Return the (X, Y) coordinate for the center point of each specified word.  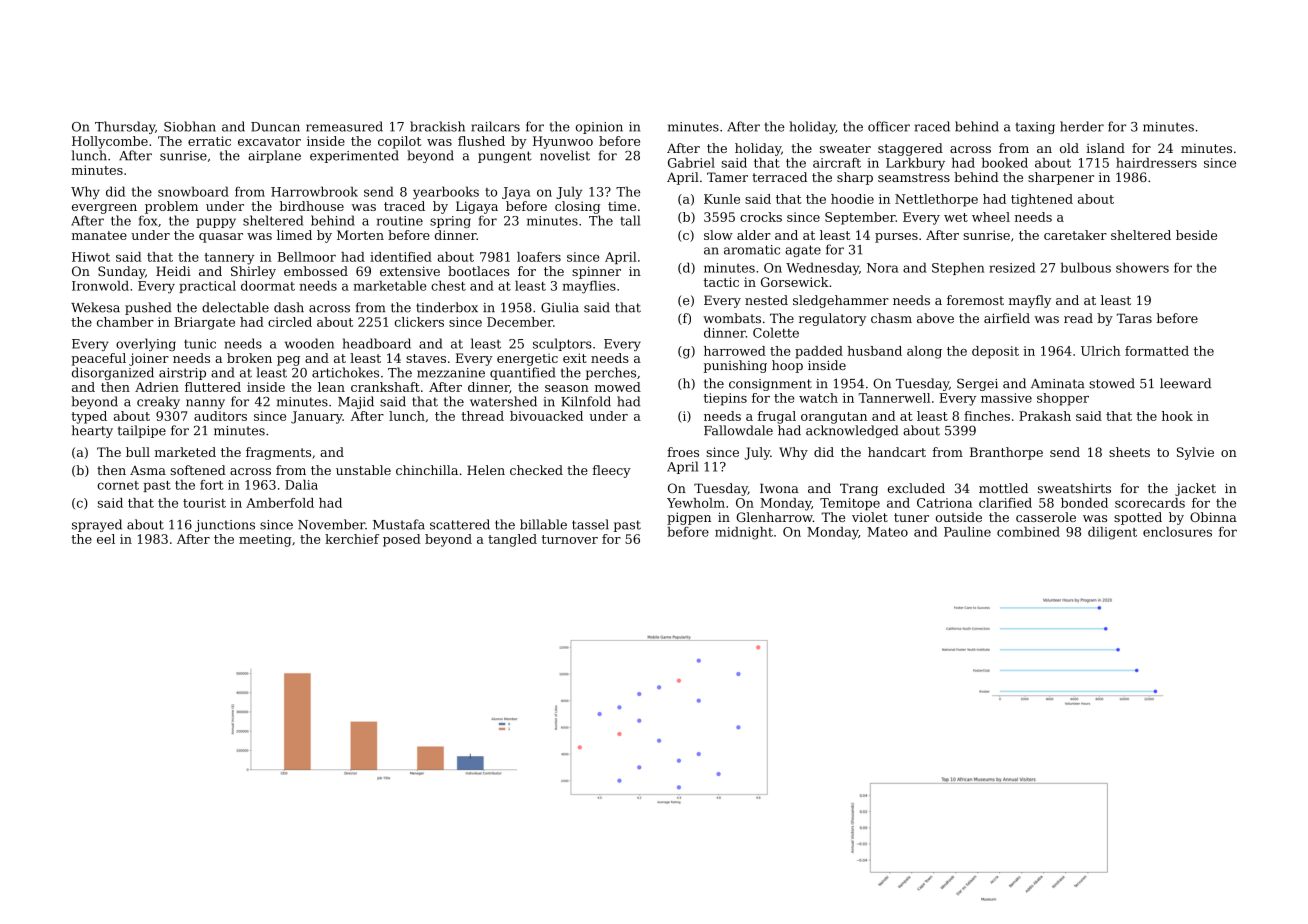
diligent (1112, 533)
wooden (309, 343)
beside (1196, 235)
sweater (845, 148)
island (1105, 148)
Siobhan (190, 126)
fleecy (612, 471)
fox (148, 220)
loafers (539, 257)
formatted (1157, 351)
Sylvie (1195, 453)
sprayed (97, 525)
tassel (590, 524)
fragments (278, 453)
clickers (419, 322)
